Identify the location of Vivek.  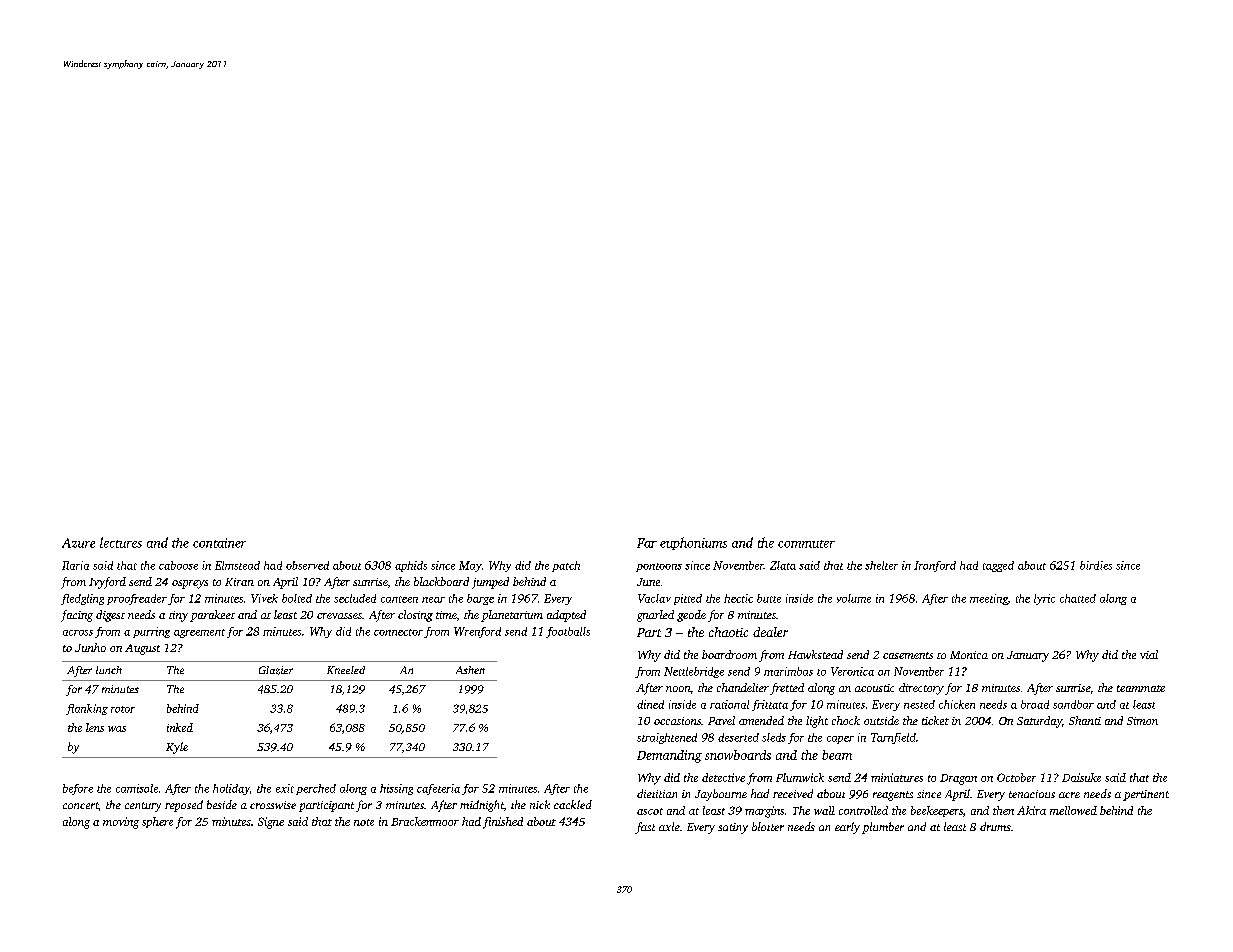
(264, 598).
